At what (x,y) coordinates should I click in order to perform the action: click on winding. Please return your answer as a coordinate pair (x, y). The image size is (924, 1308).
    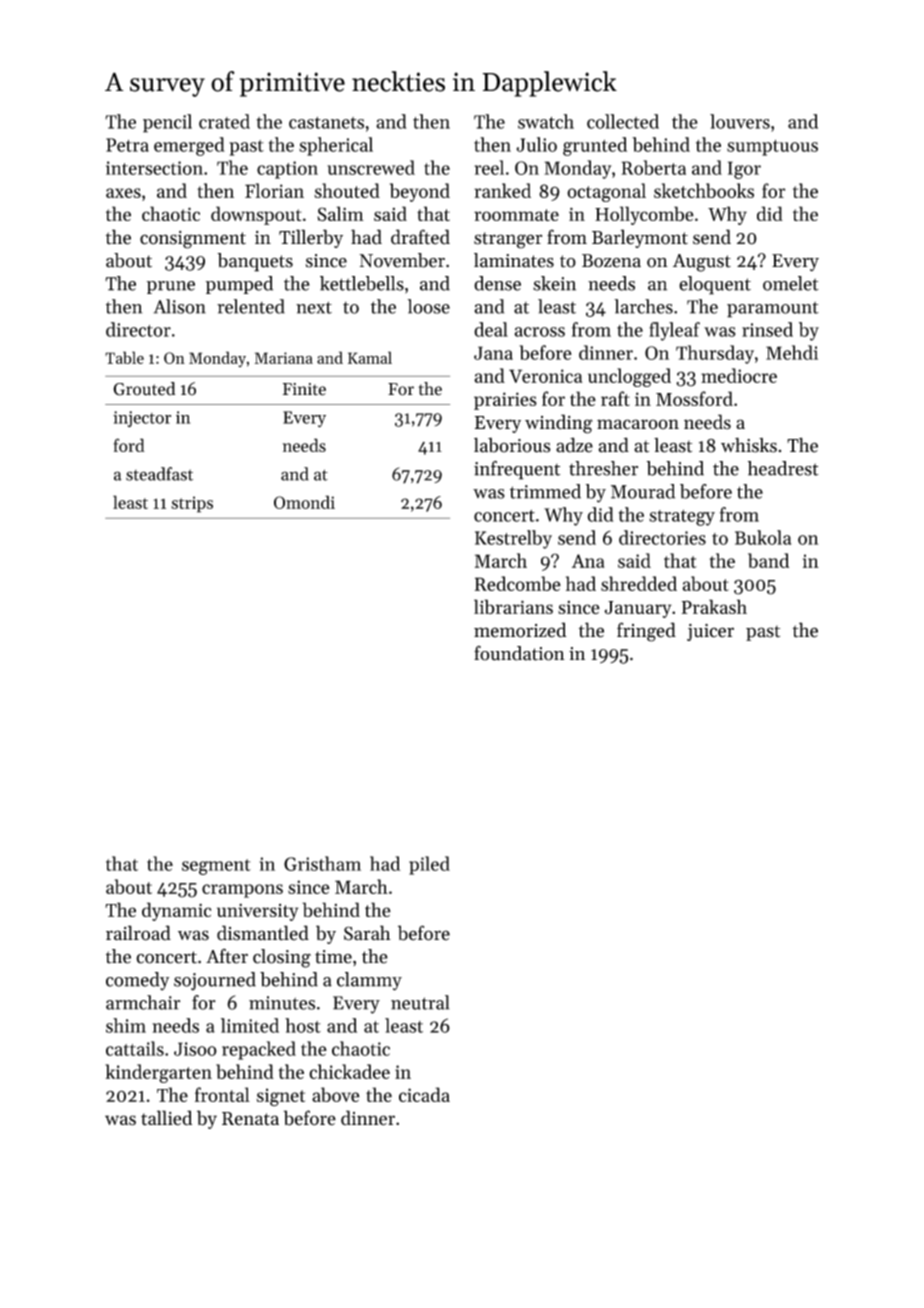
    Looking at the image, I should click on (558, 424).
